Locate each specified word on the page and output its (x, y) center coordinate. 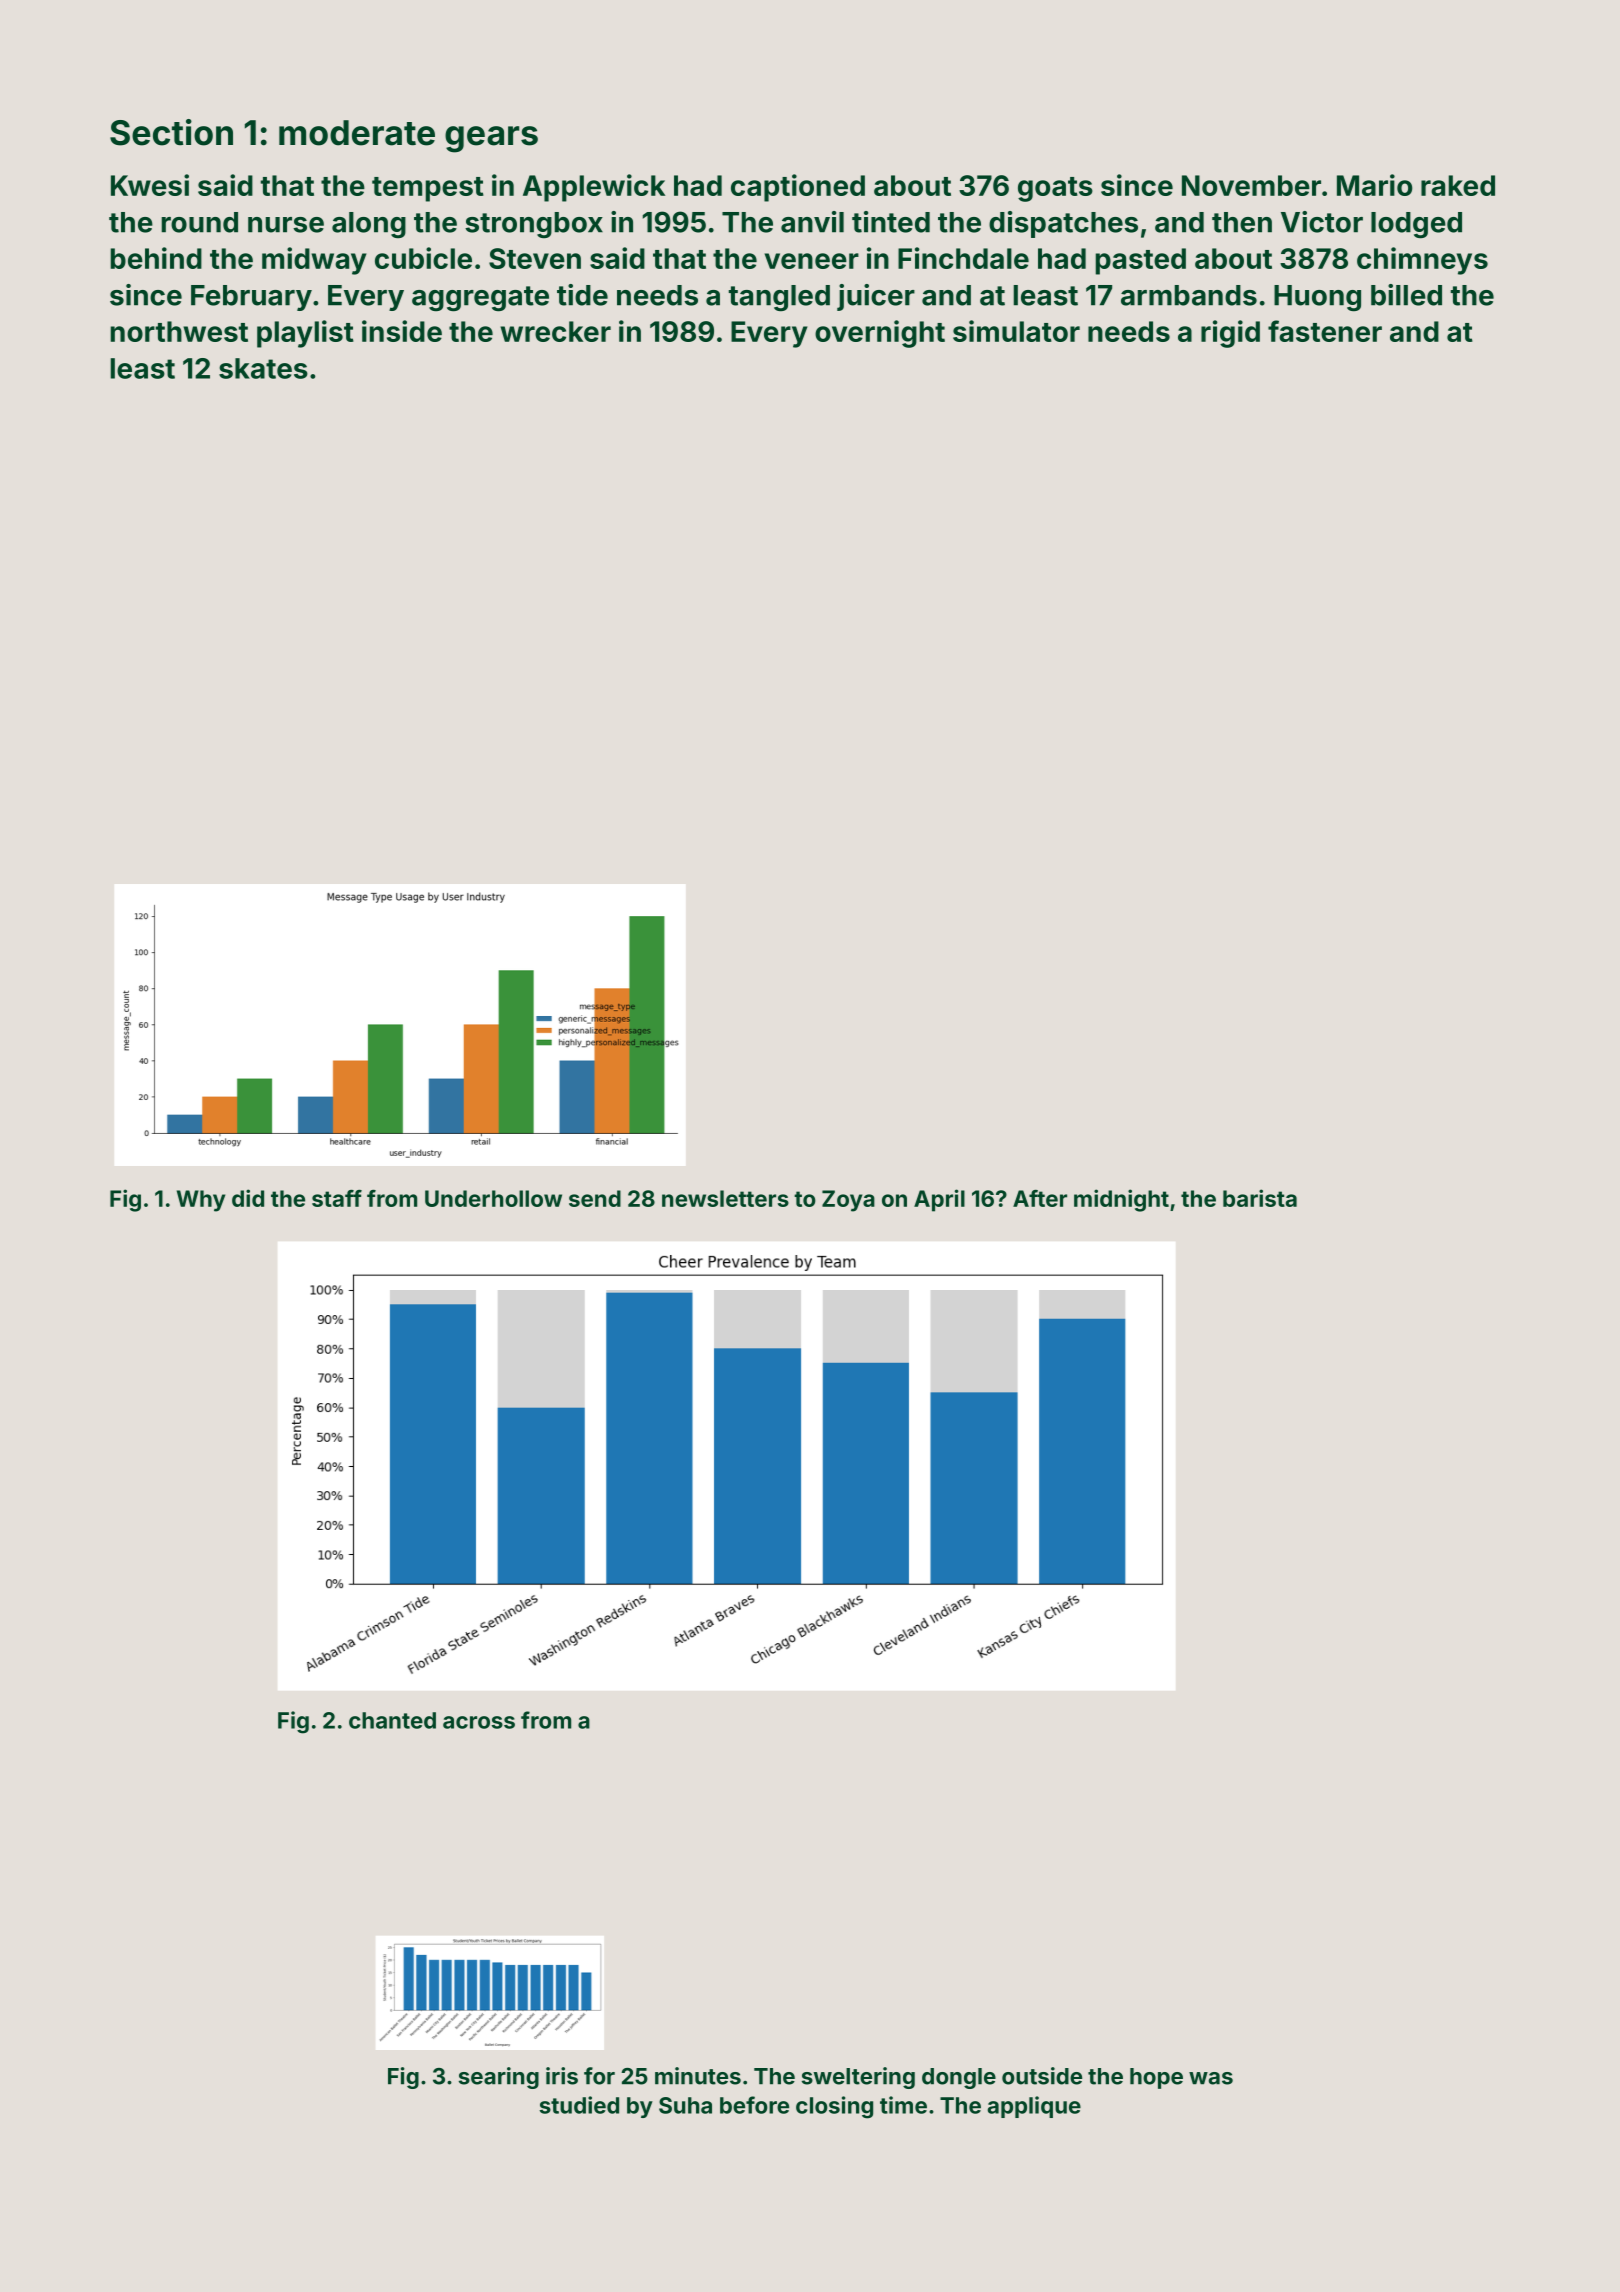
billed (1406, 295)
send (595, 1198)
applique (1034, 2107)
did (248, 1198)
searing (499, 2078)
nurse (286, 225)
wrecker (555, 331)
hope (1156, 2078)
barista (1260, 1198)
